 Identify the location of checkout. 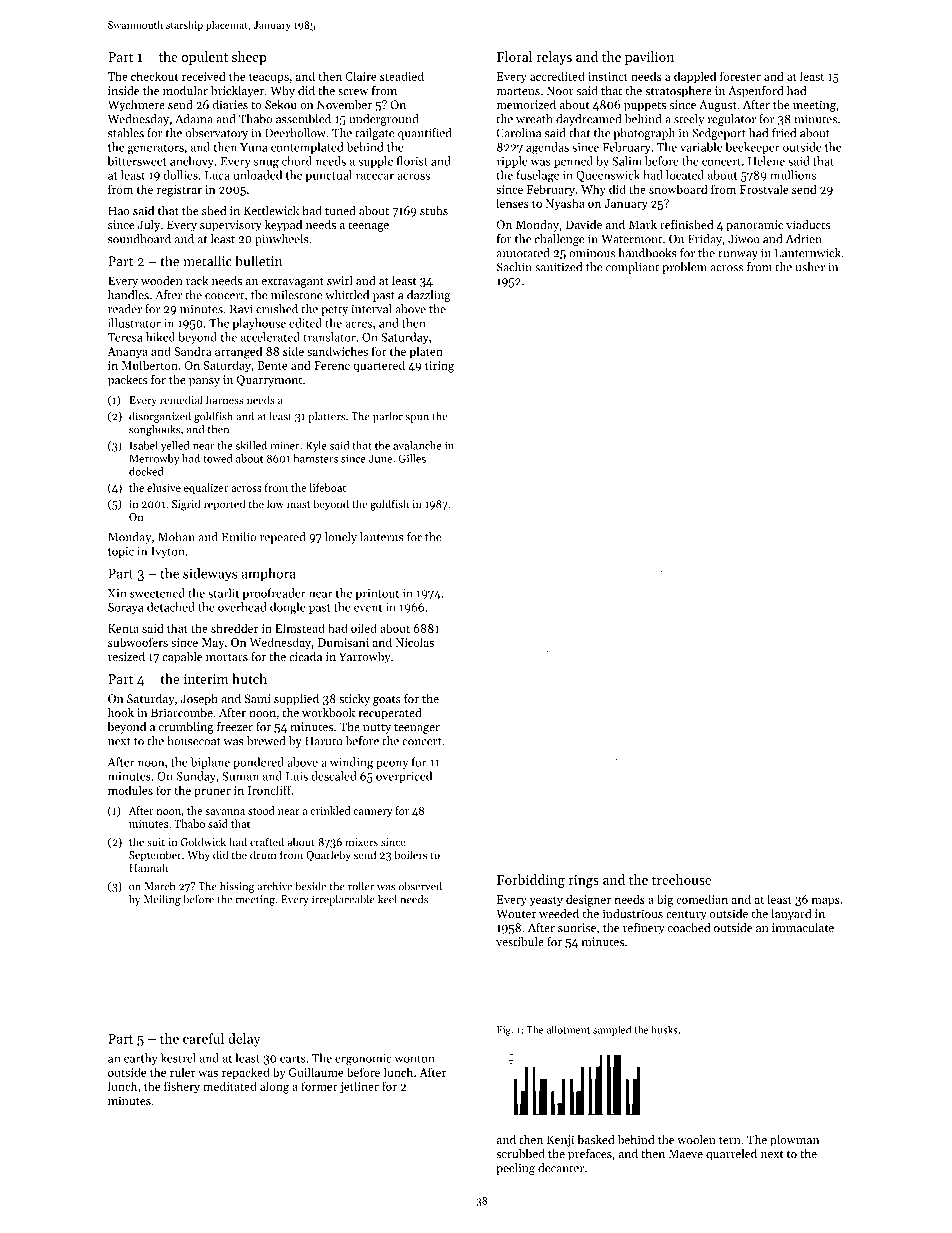
(154, 76).
